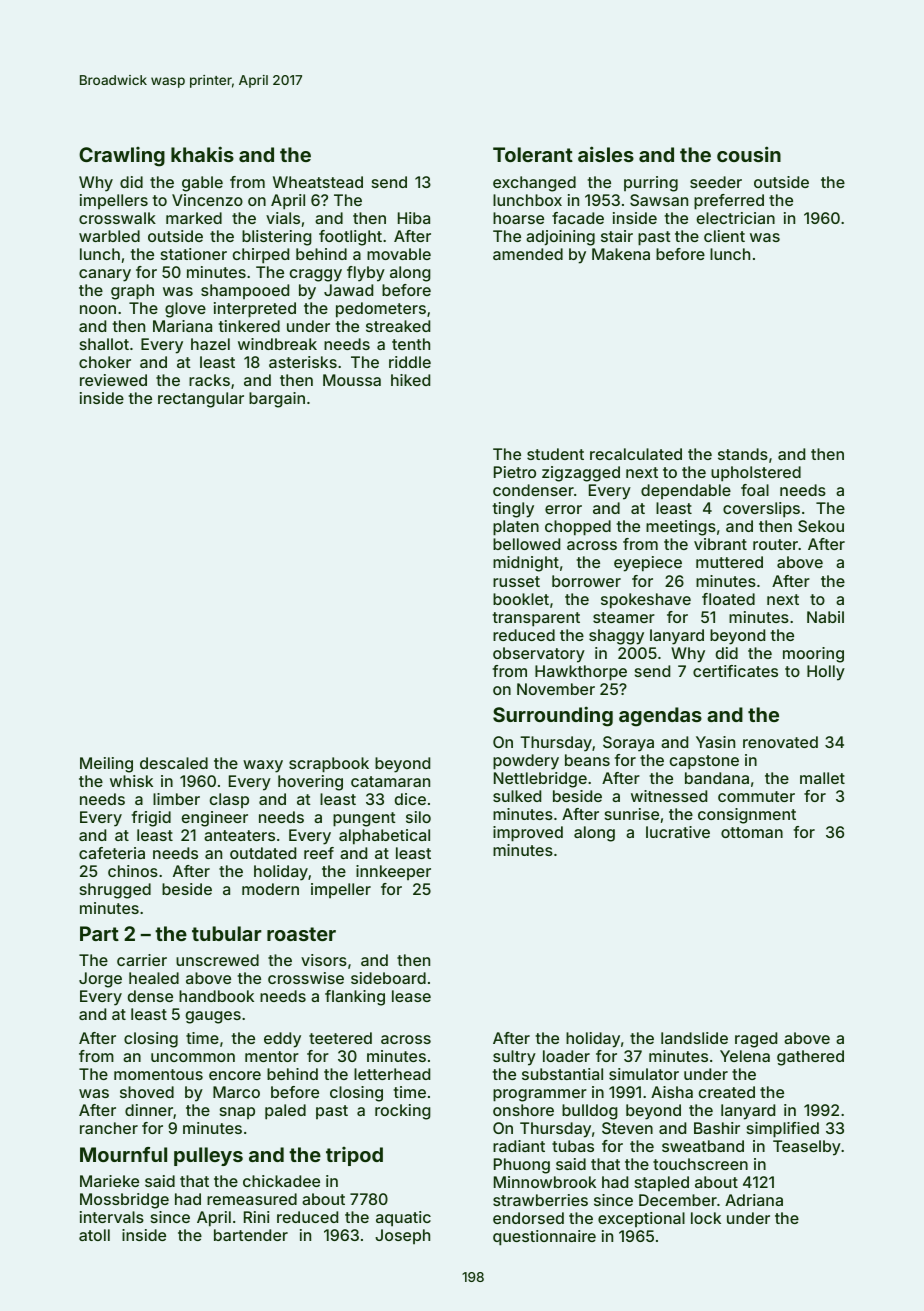 This screenshot has height=1311, width=924. Describe the element at coordinates (174, 763) in the screenshot. I see `descaled` at that location.
